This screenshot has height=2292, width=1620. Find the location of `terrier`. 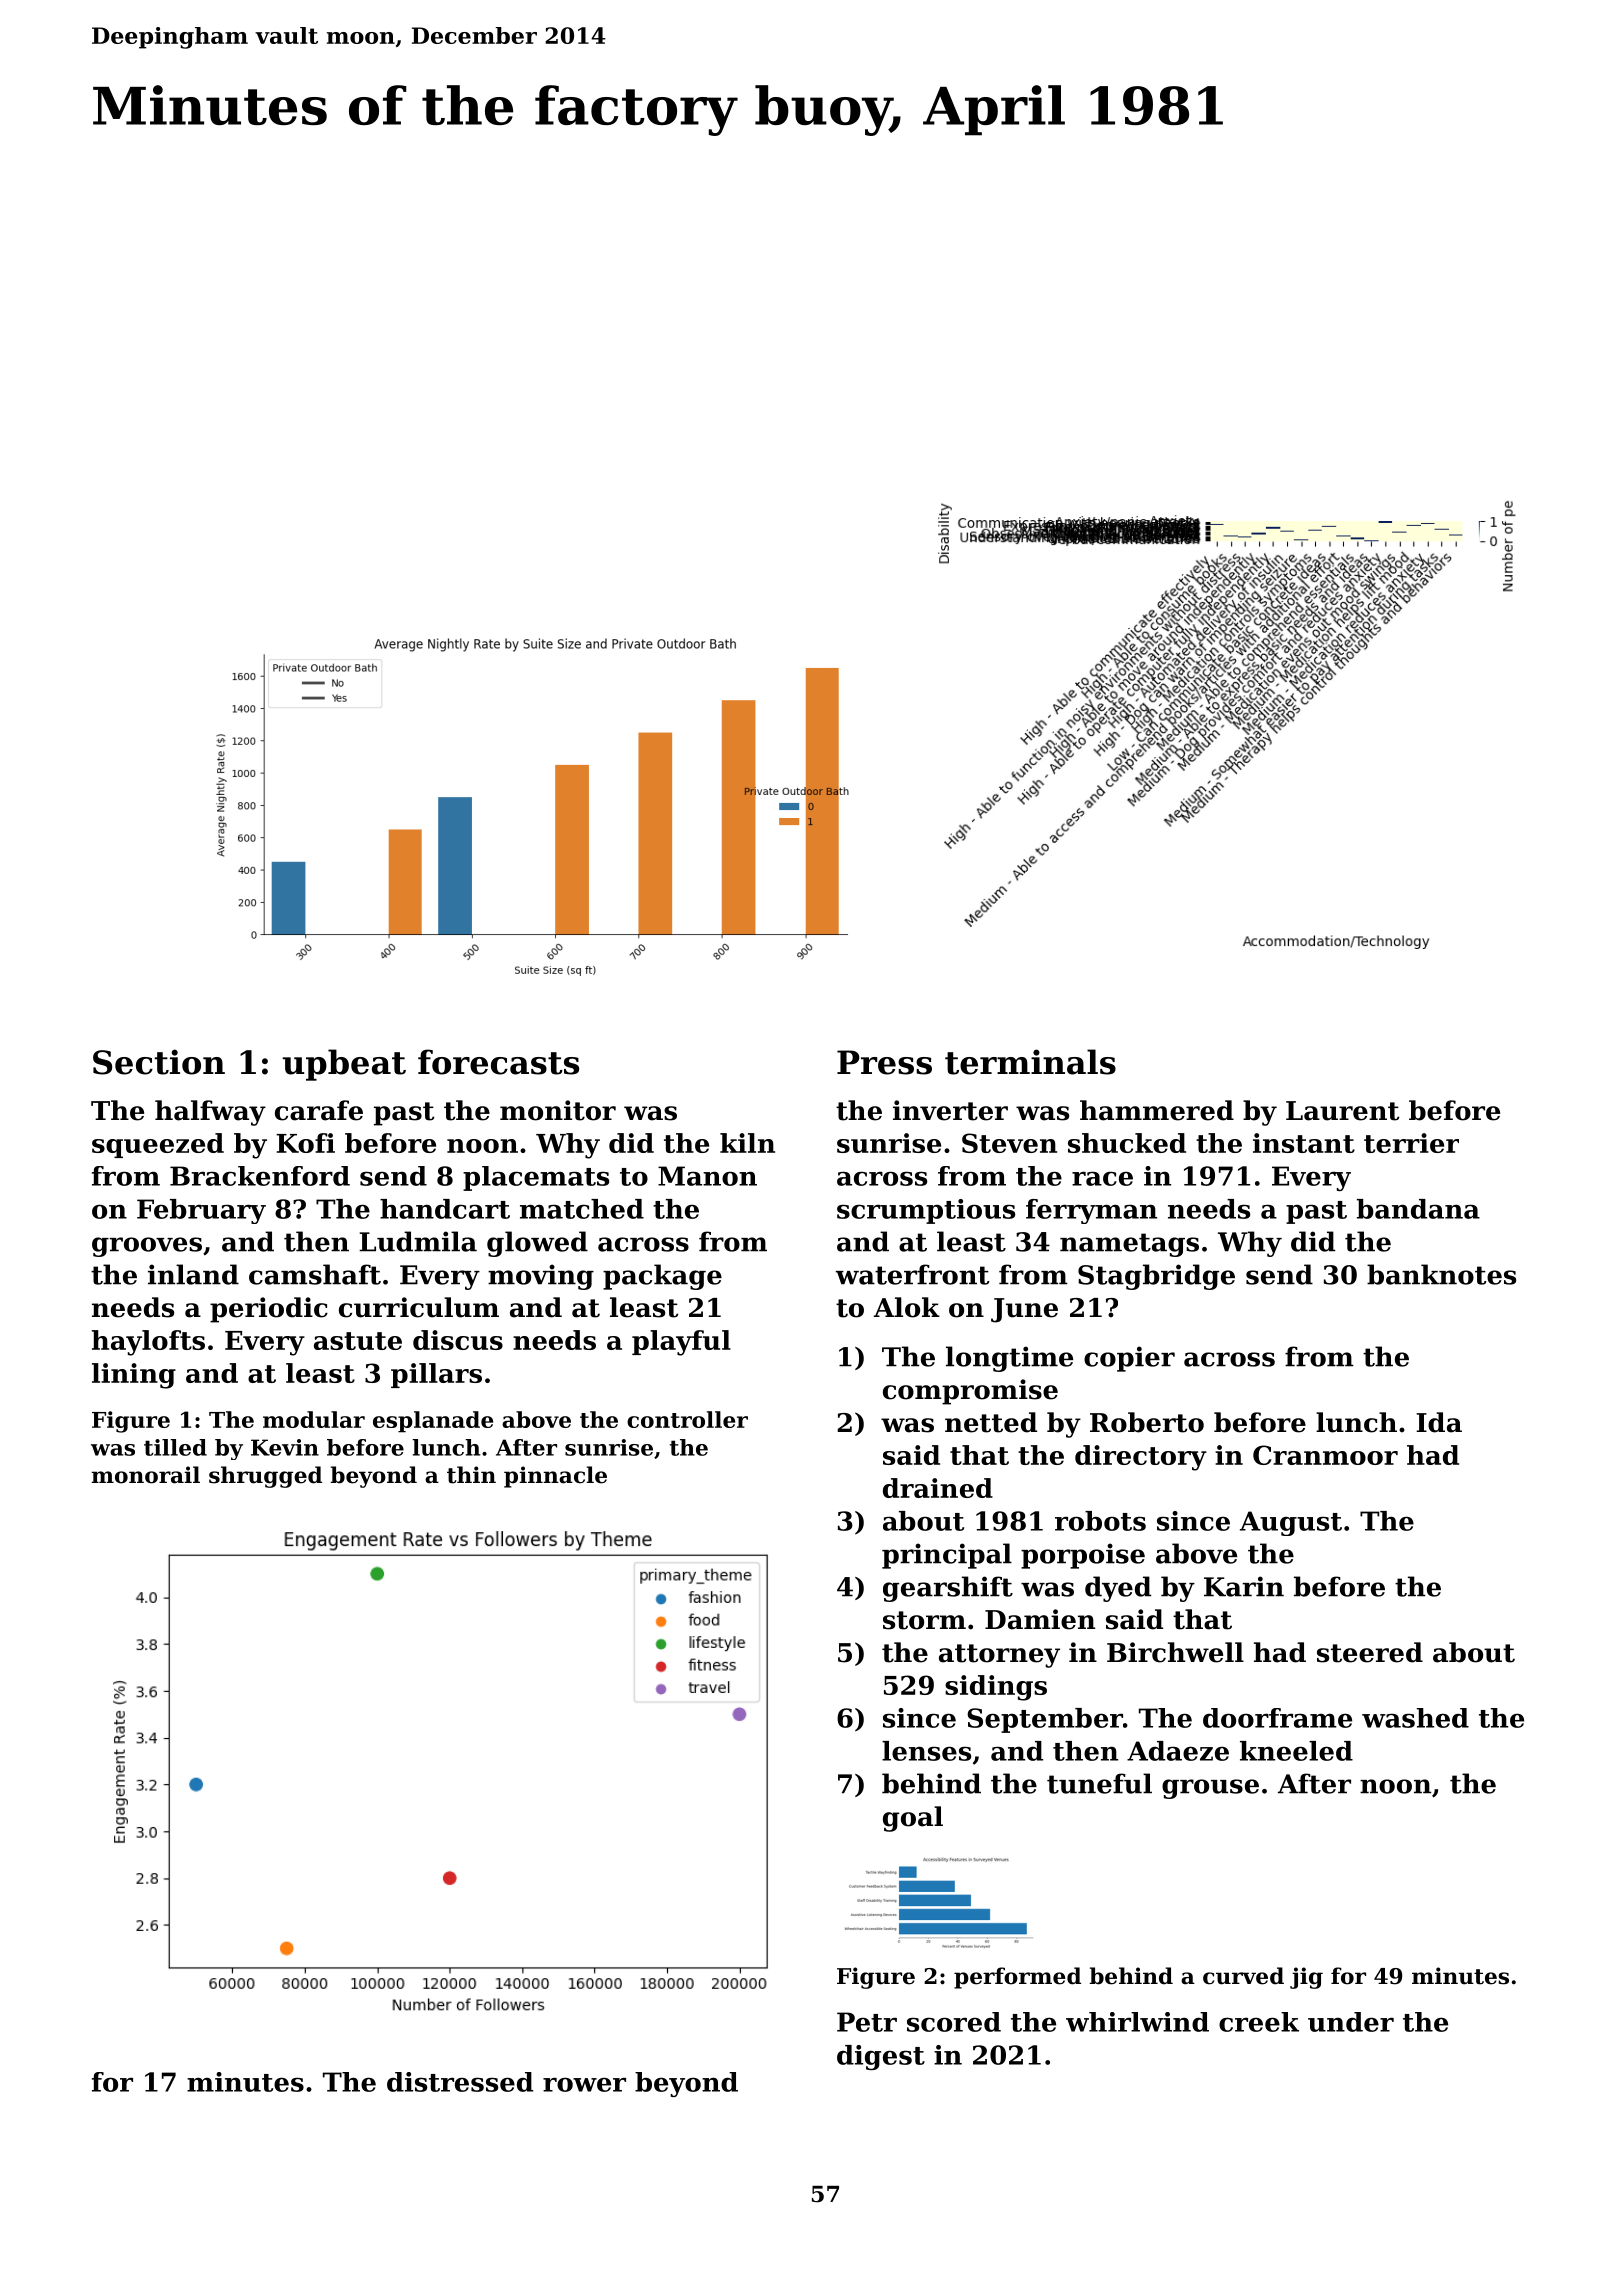

terrier is located at coordinates (1411, 1143).
